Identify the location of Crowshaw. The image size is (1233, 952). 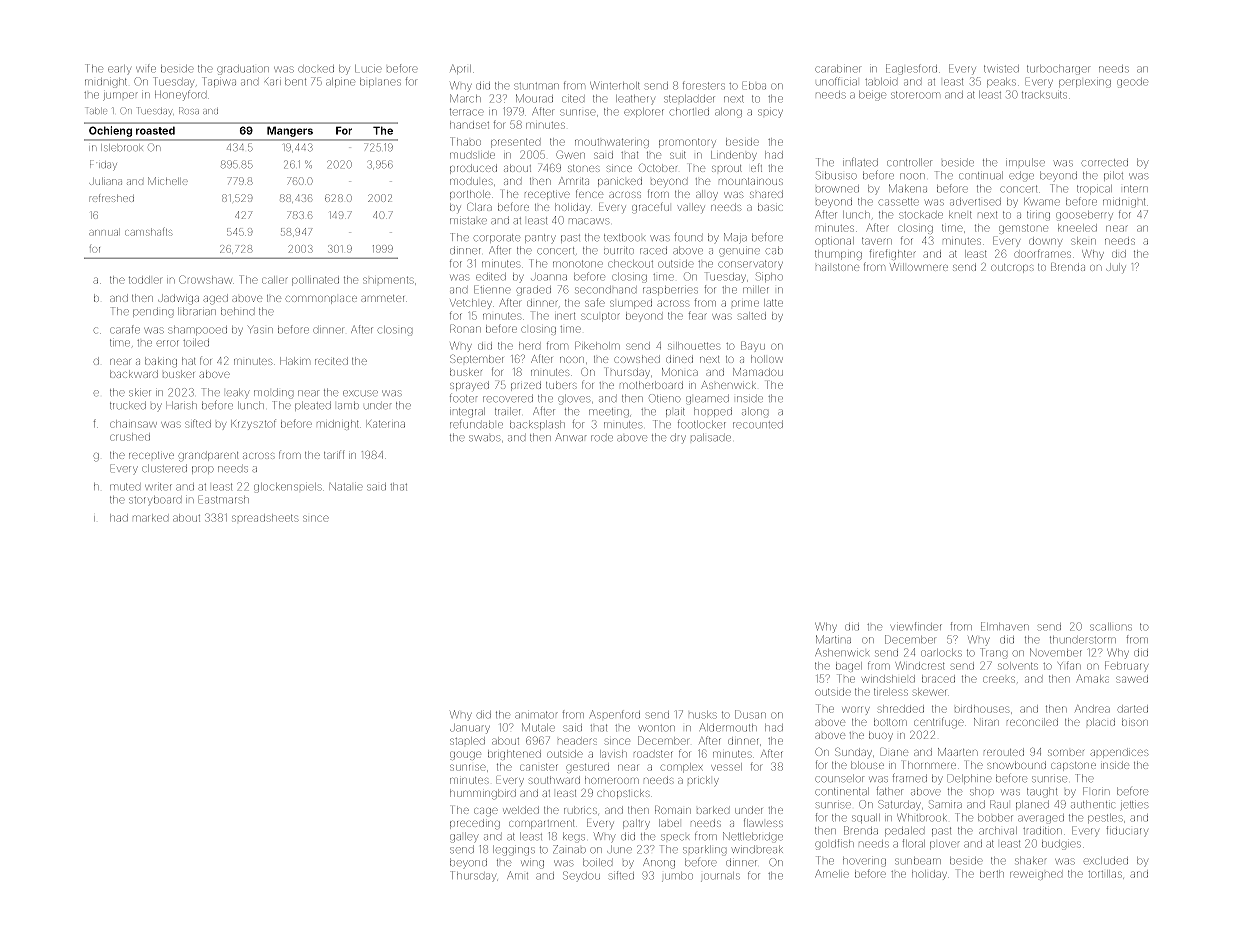
(205, 279).
